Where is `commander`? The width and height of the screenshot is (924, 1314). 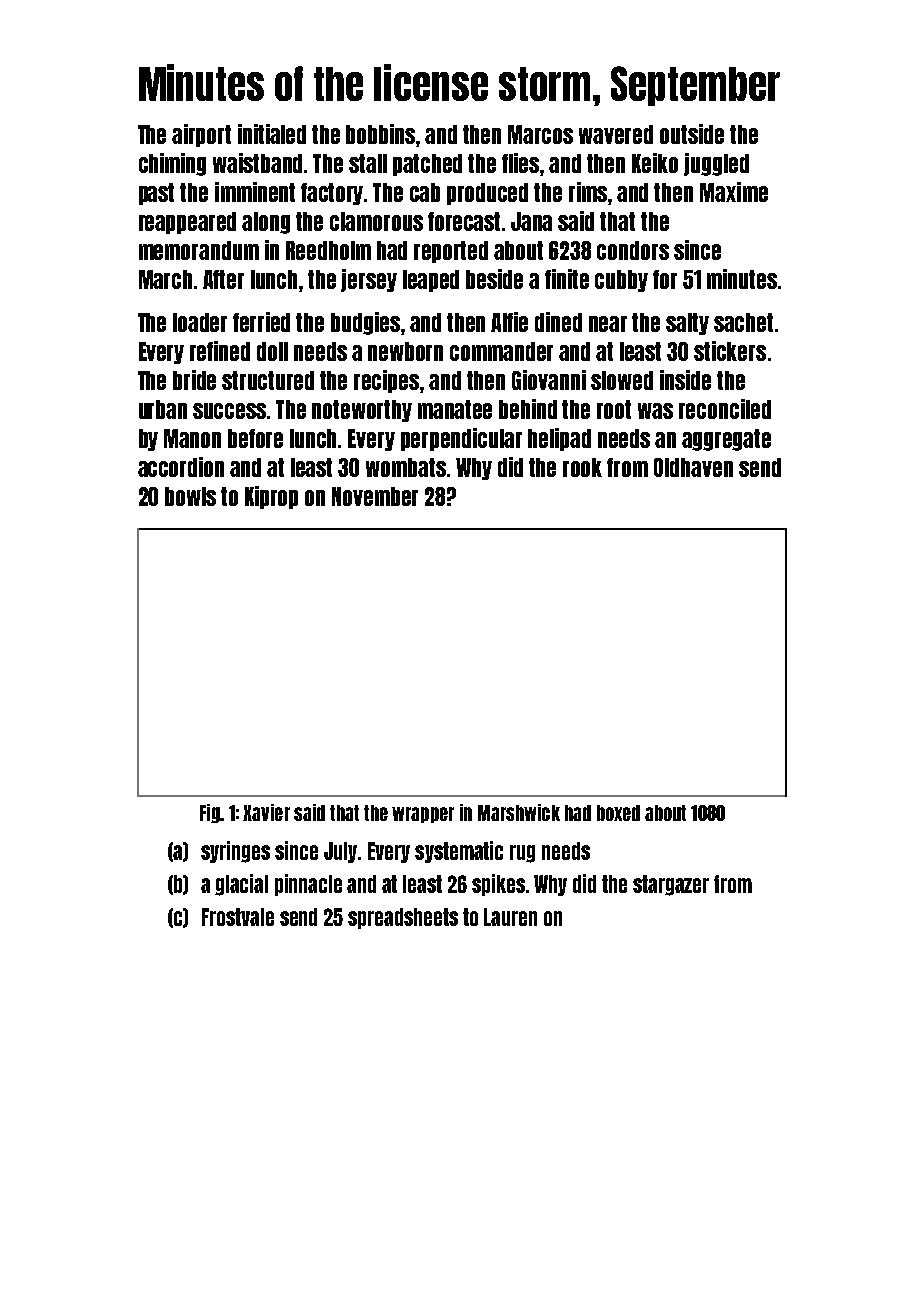 commander is located at coordinates (501, 351).
